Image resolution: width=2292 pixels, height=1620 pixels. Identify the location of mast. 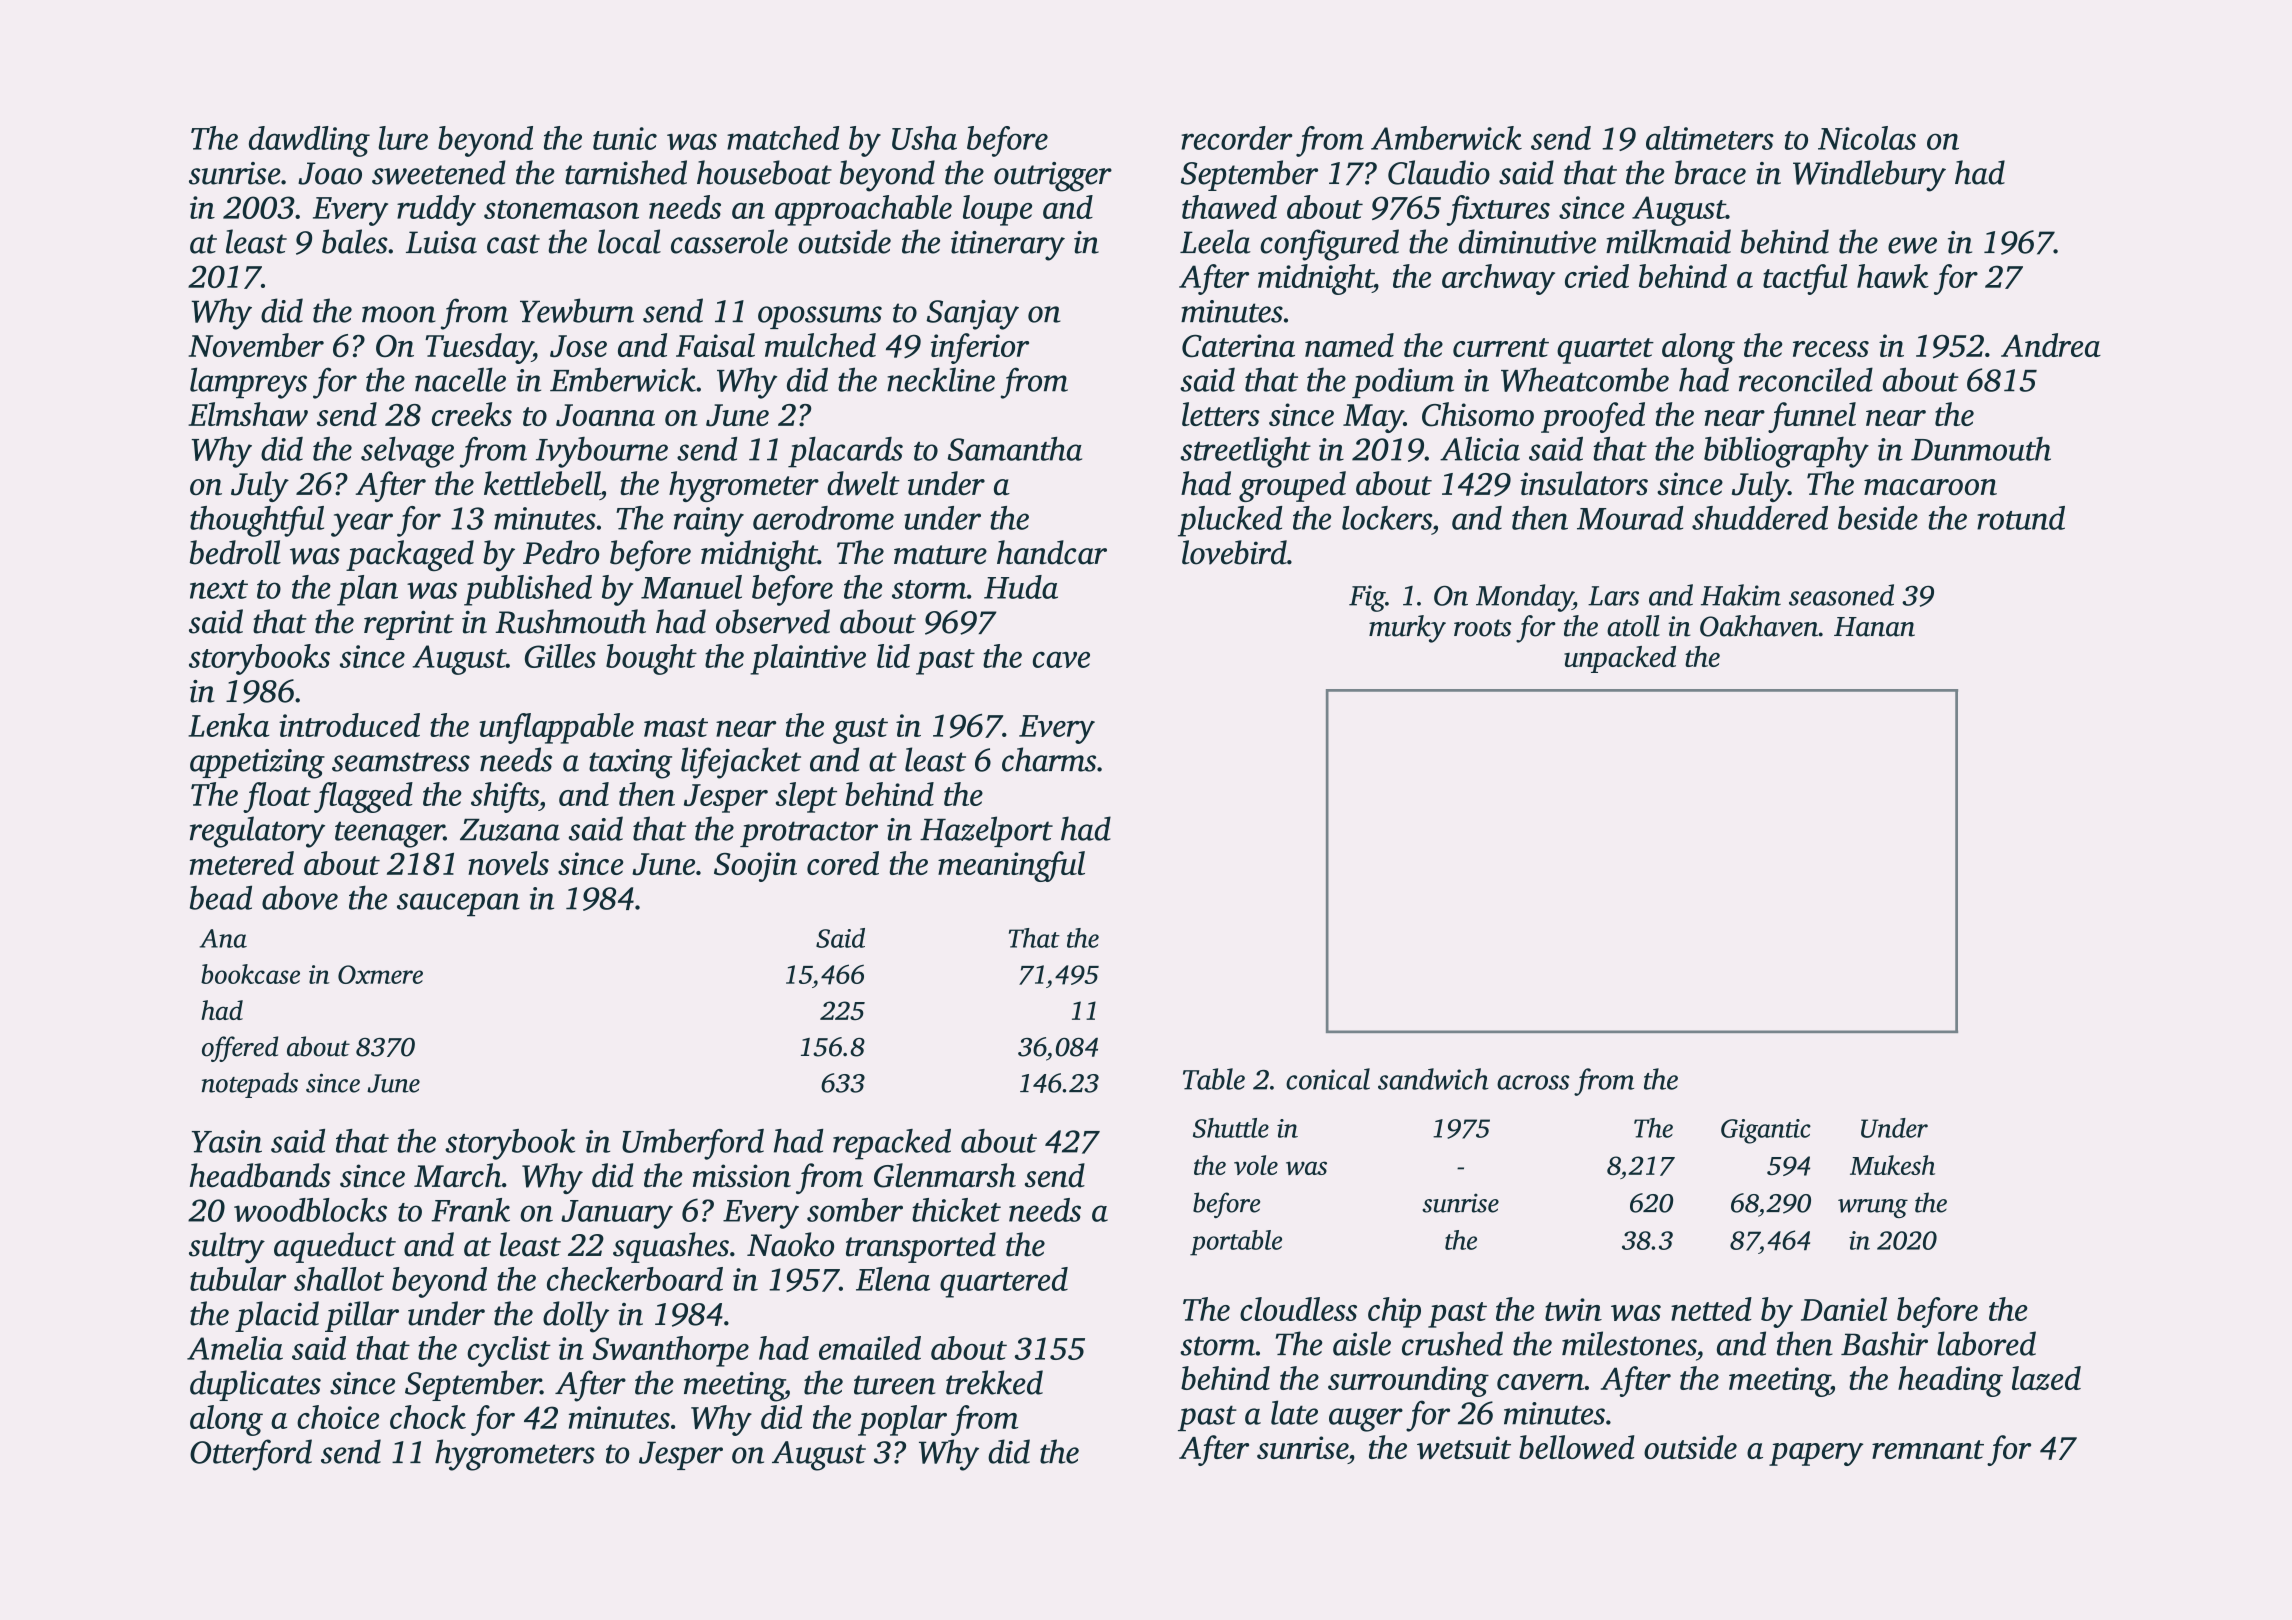
(676, 727).
